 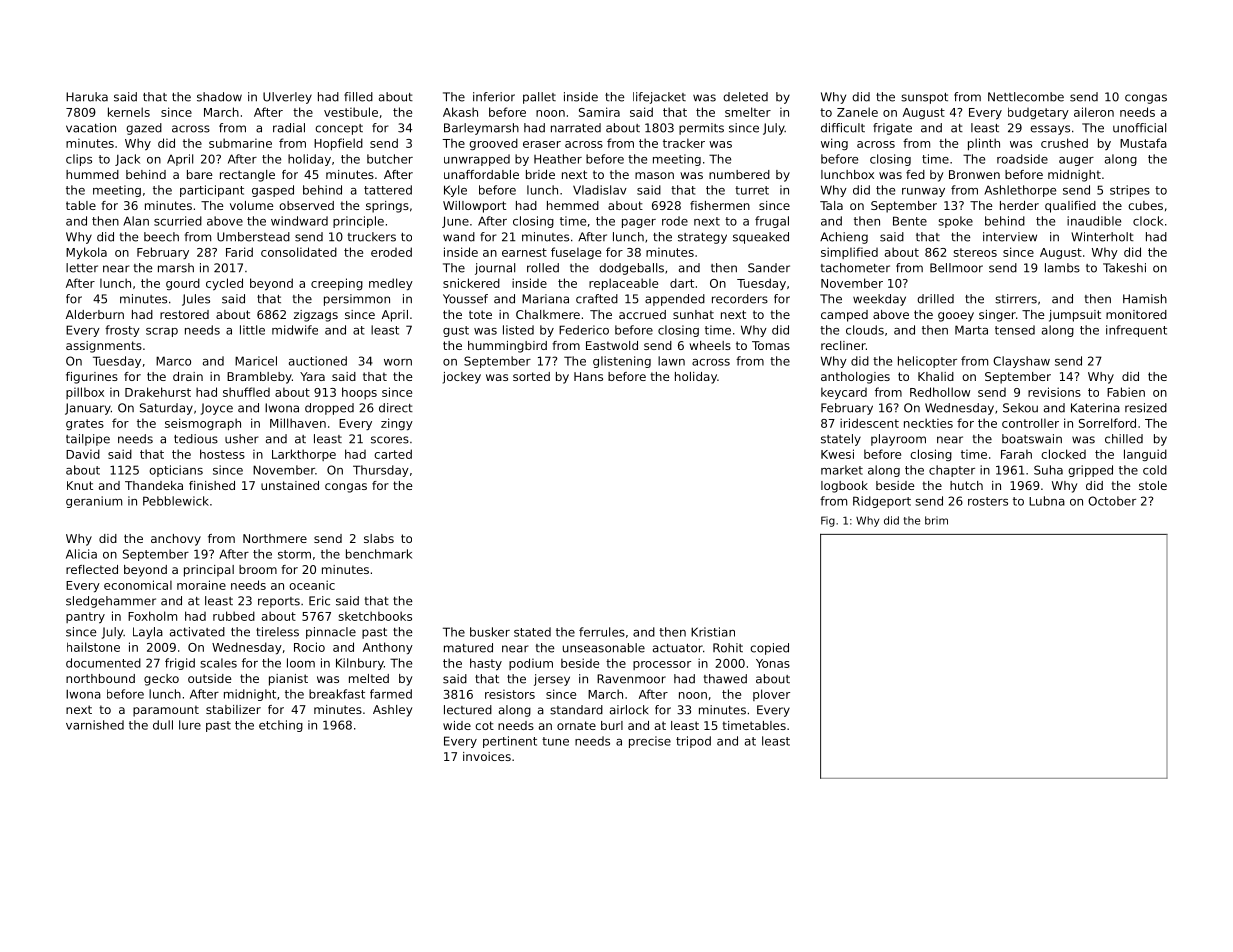 I want to click on paramount, so click(x=166, y=711).
